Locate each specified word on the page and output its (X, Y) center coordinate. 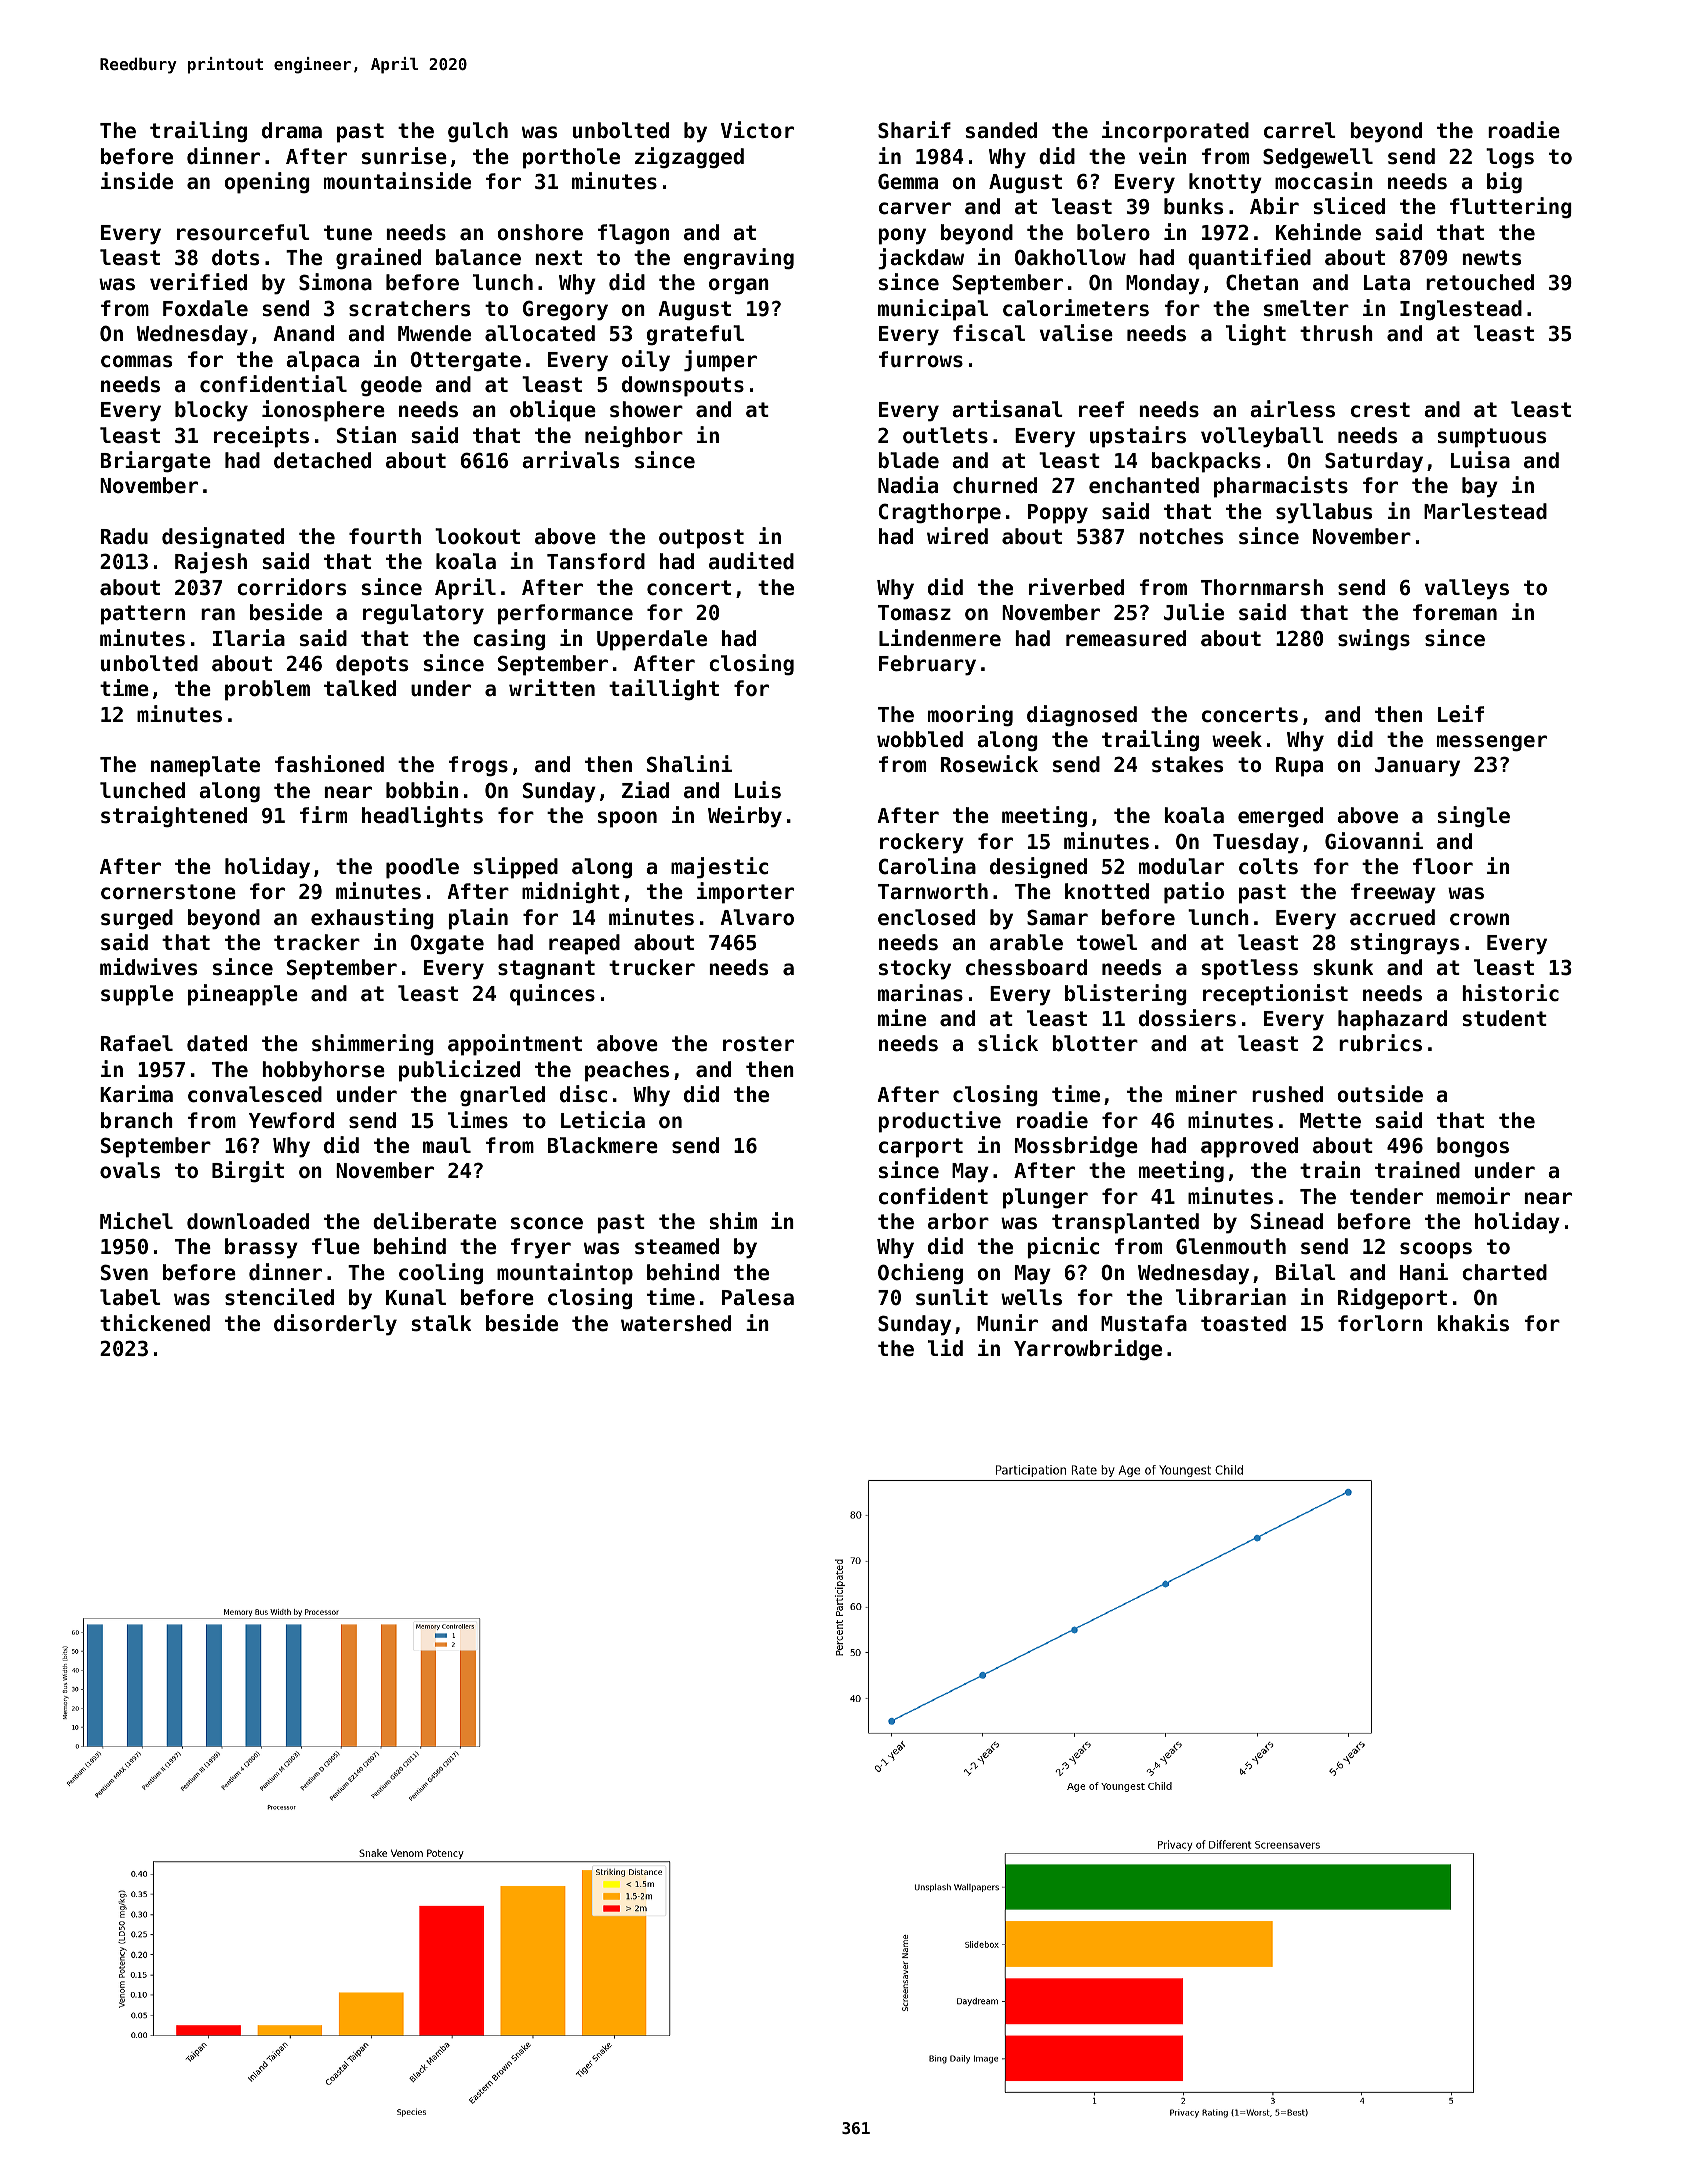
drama (292, 130)
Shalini (689, 764)
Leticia (603, 1120)
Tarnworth (933, 891)
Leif (1461, 714)
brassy (261, 1248)
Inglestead (1461, 310)
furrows (921, 359)
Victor (757, 130)
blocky (211, 411)
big (1504, 183)
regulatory (423, 614)
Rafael (137, 1043)
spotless (1250, 969)
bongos (1473, 1147)
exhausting (372, 918)
